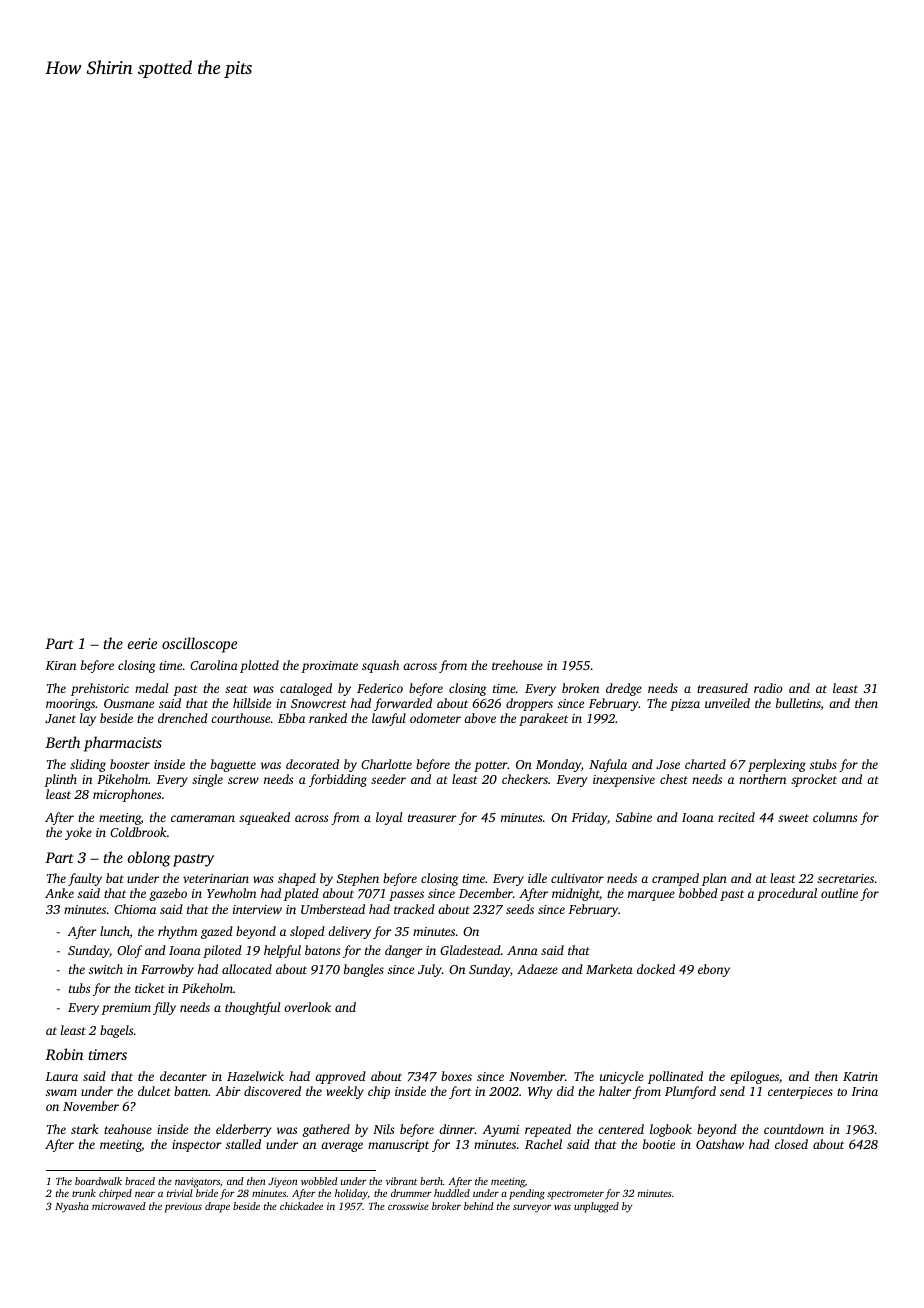  I want to click on bootie, so click(659, 1144).
